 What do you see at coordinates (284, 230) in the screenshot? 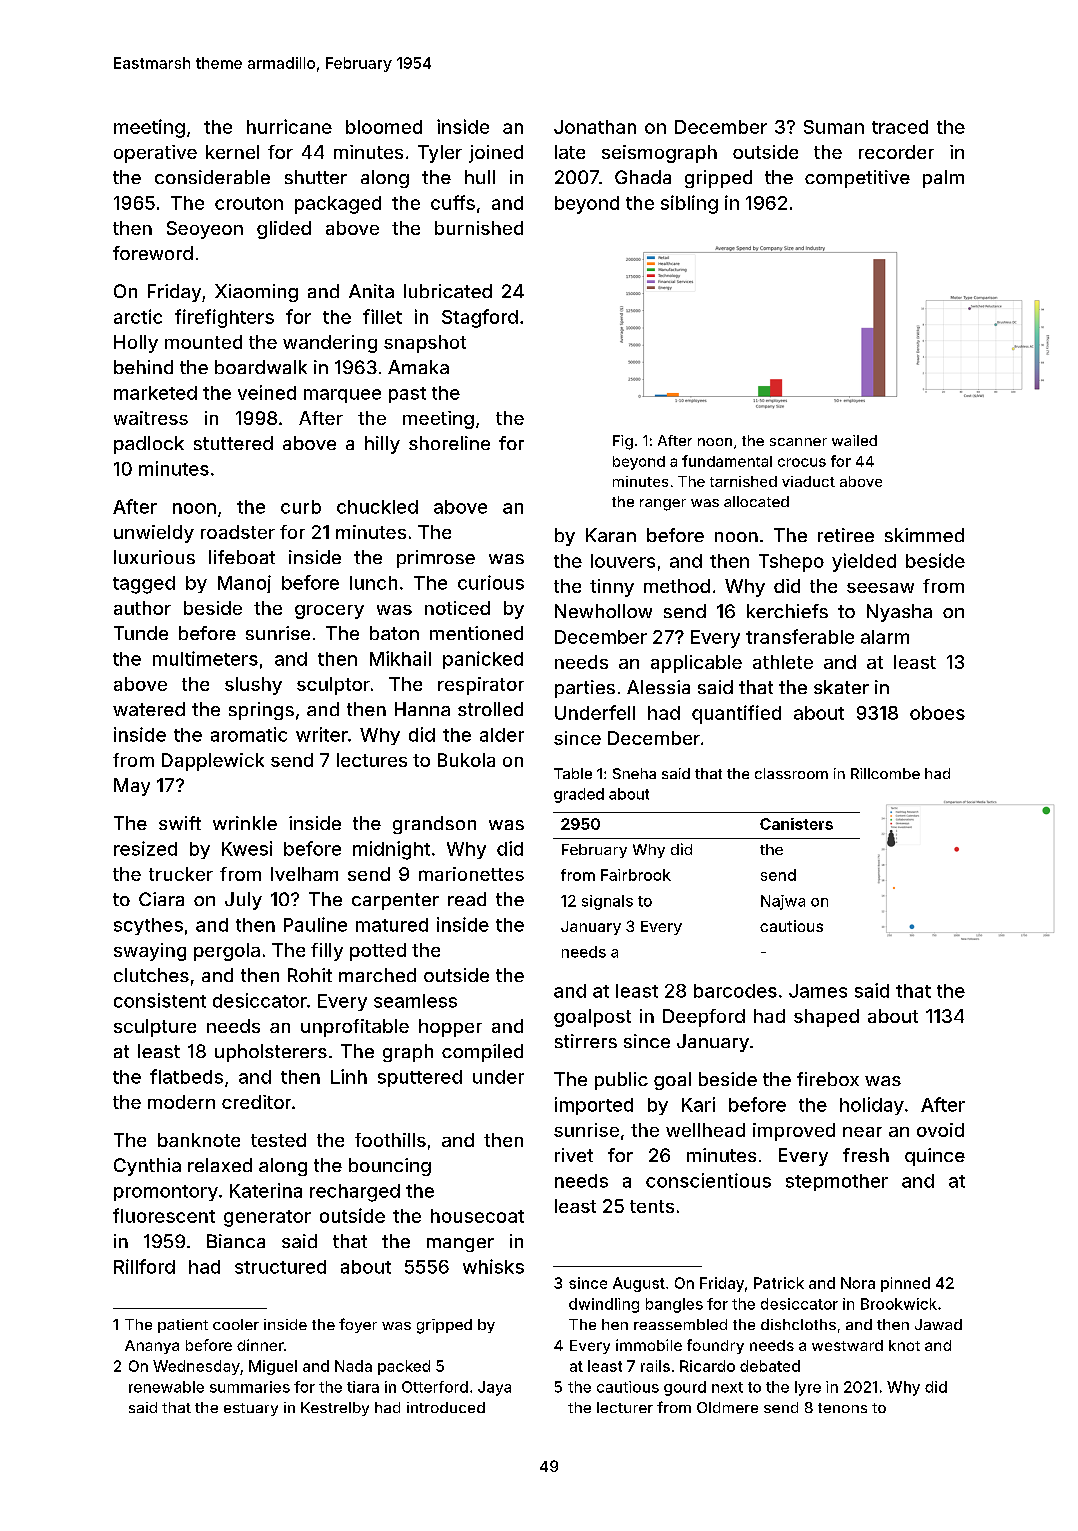
I see `glided` at bounding box center [284, 230].
